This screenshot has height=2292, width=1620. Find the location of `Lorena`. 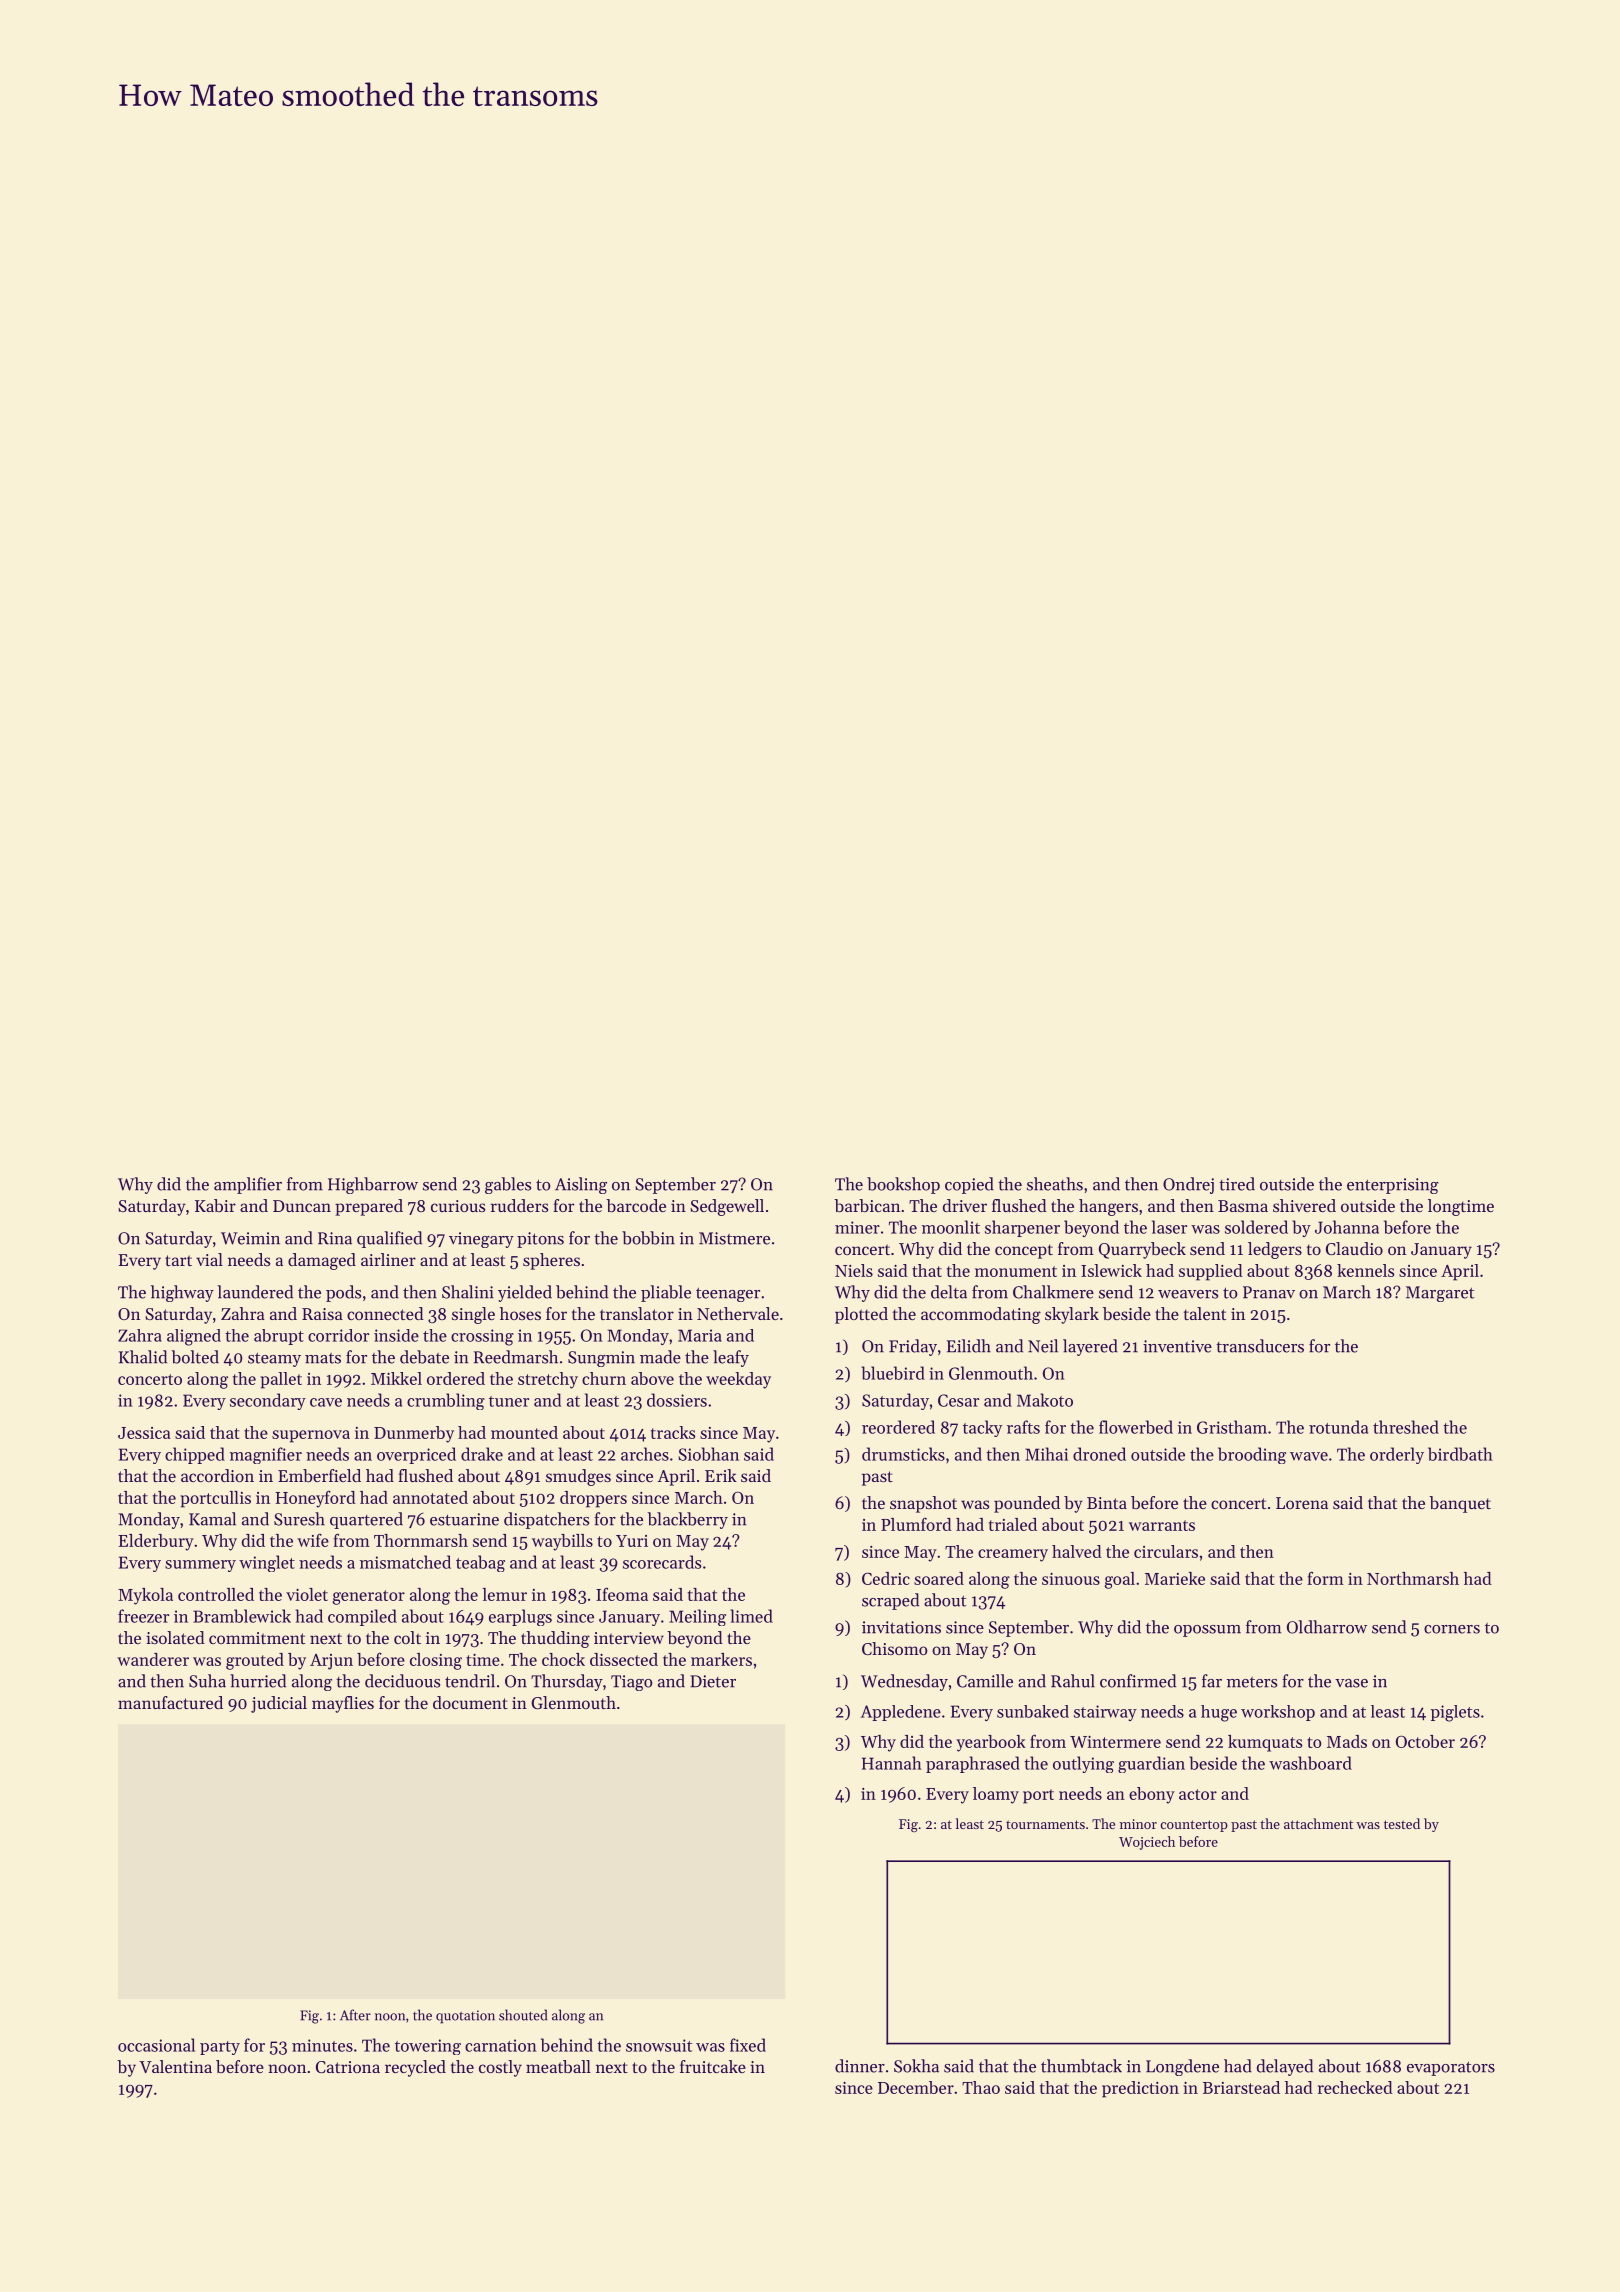

Lorena is located at coordinates (1302, 1503).
